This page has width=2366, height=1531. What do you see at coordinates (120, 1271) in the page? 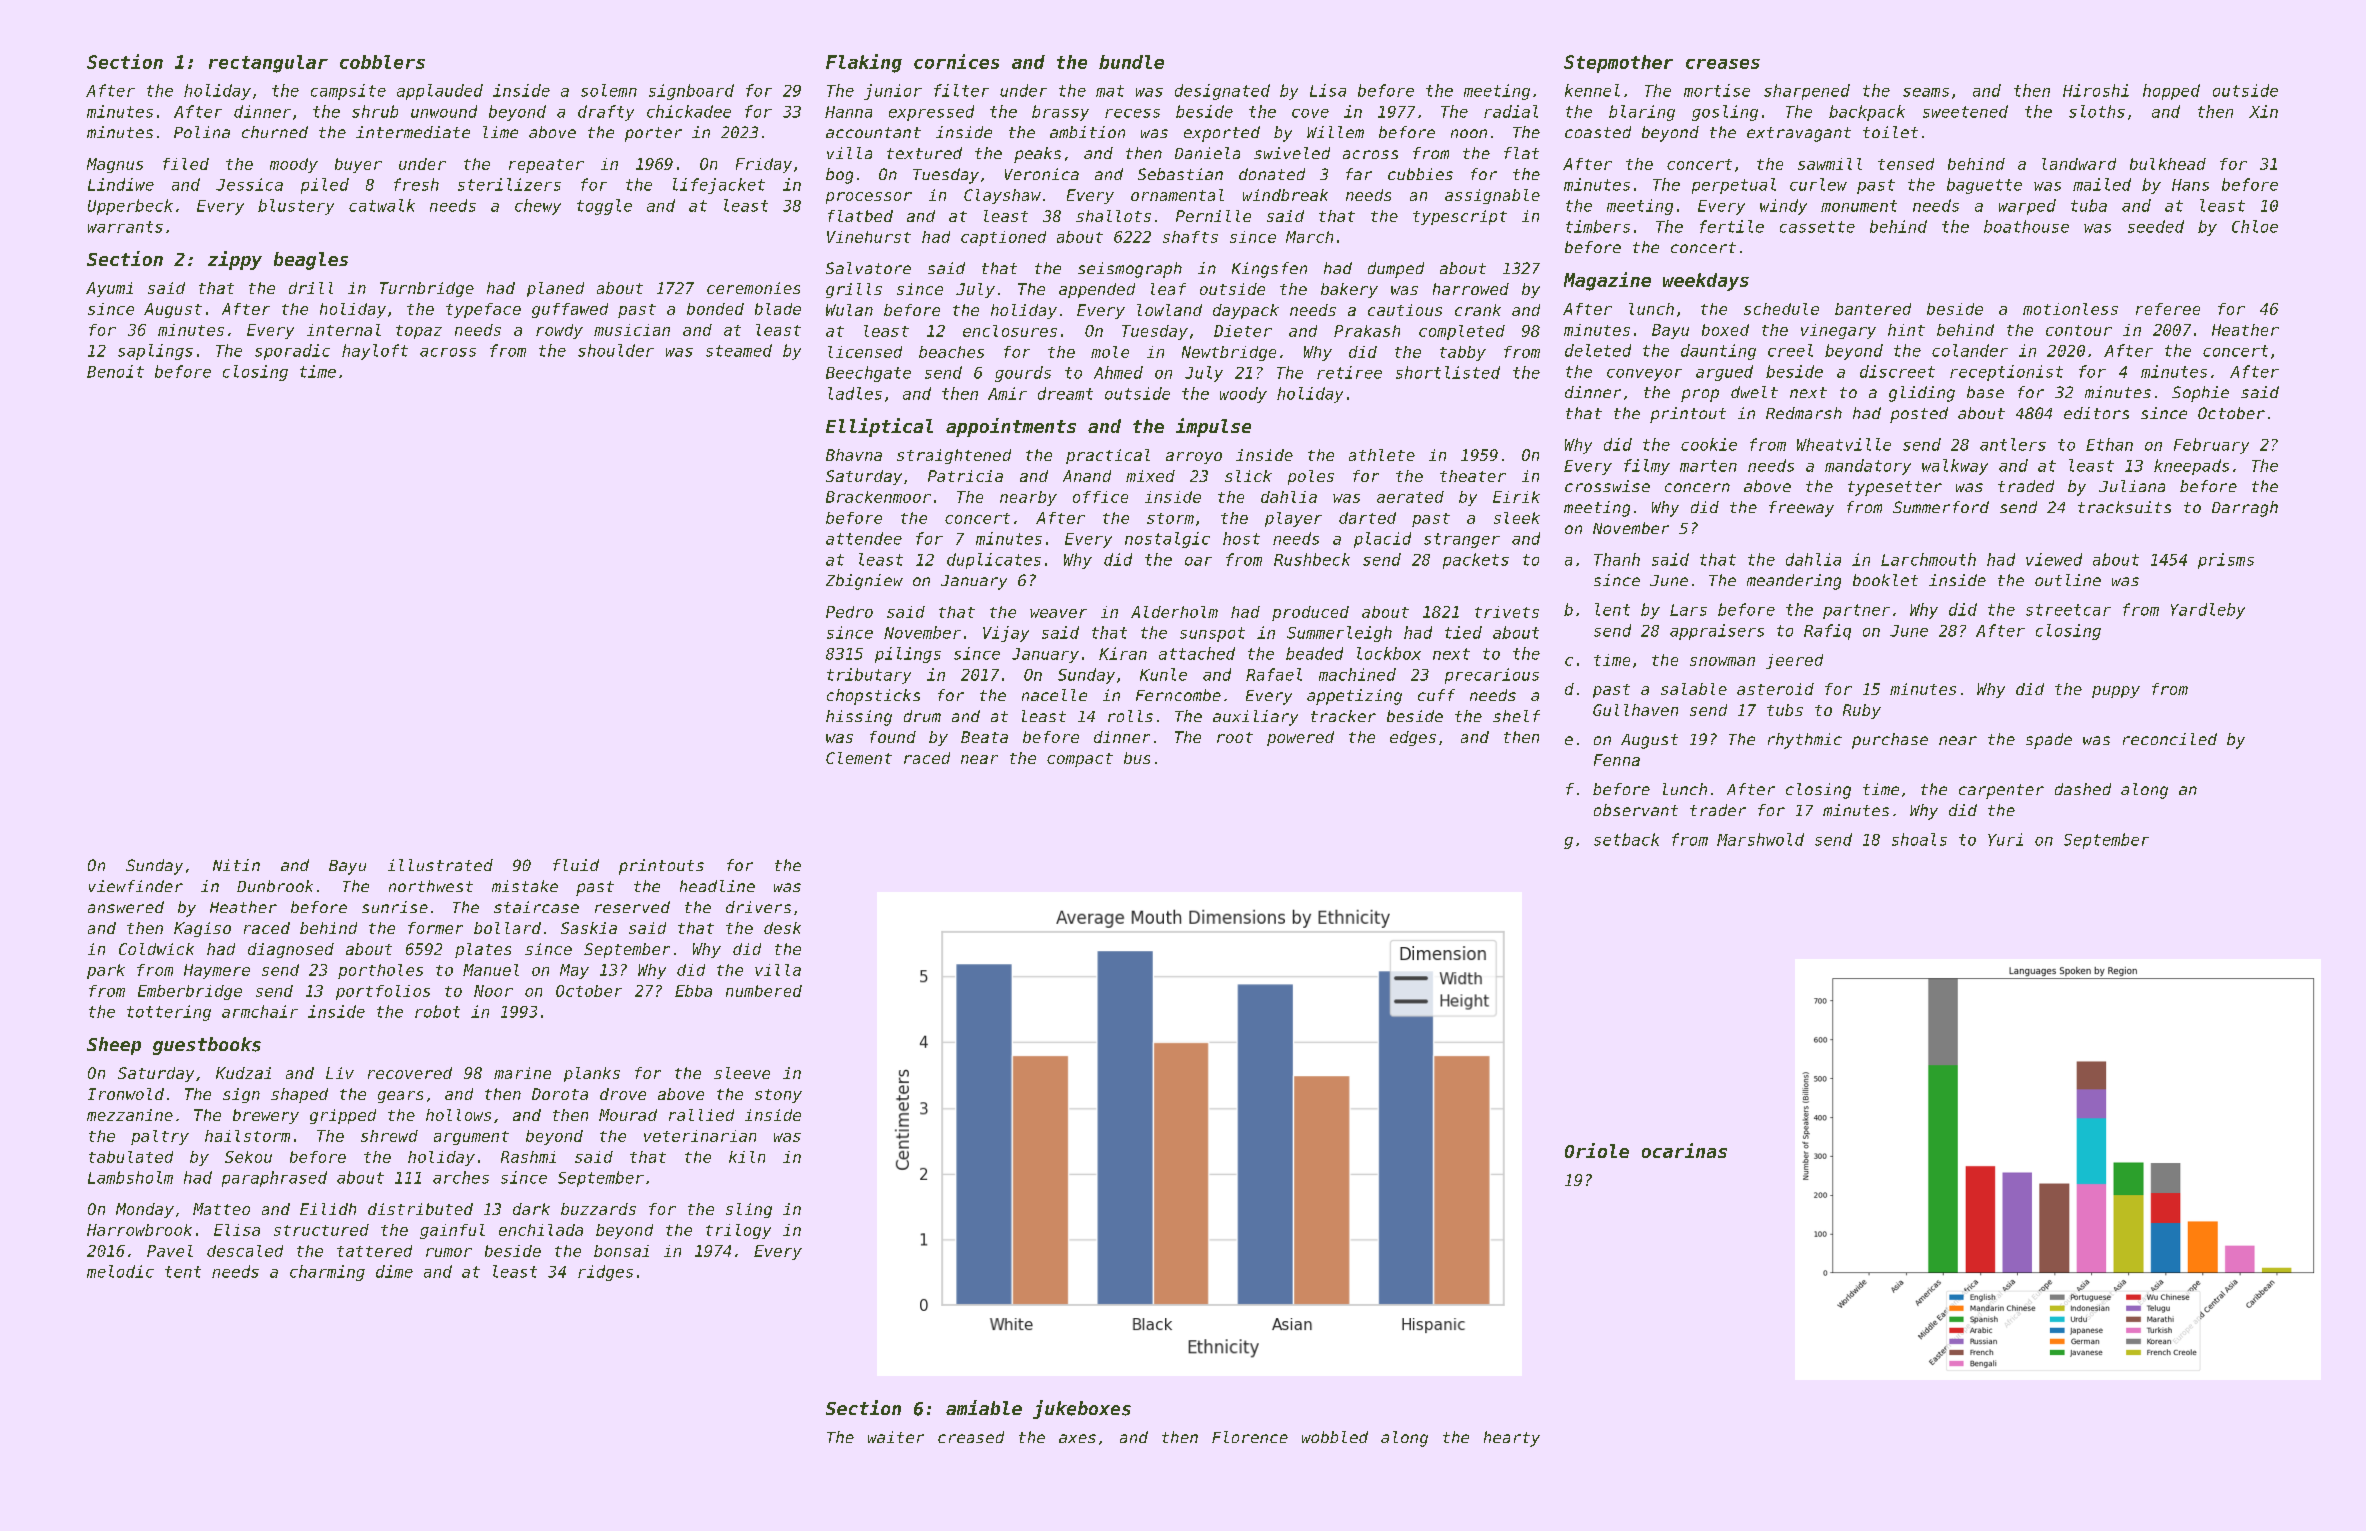
I see `melodic` at bounding box center [120, 1271].
